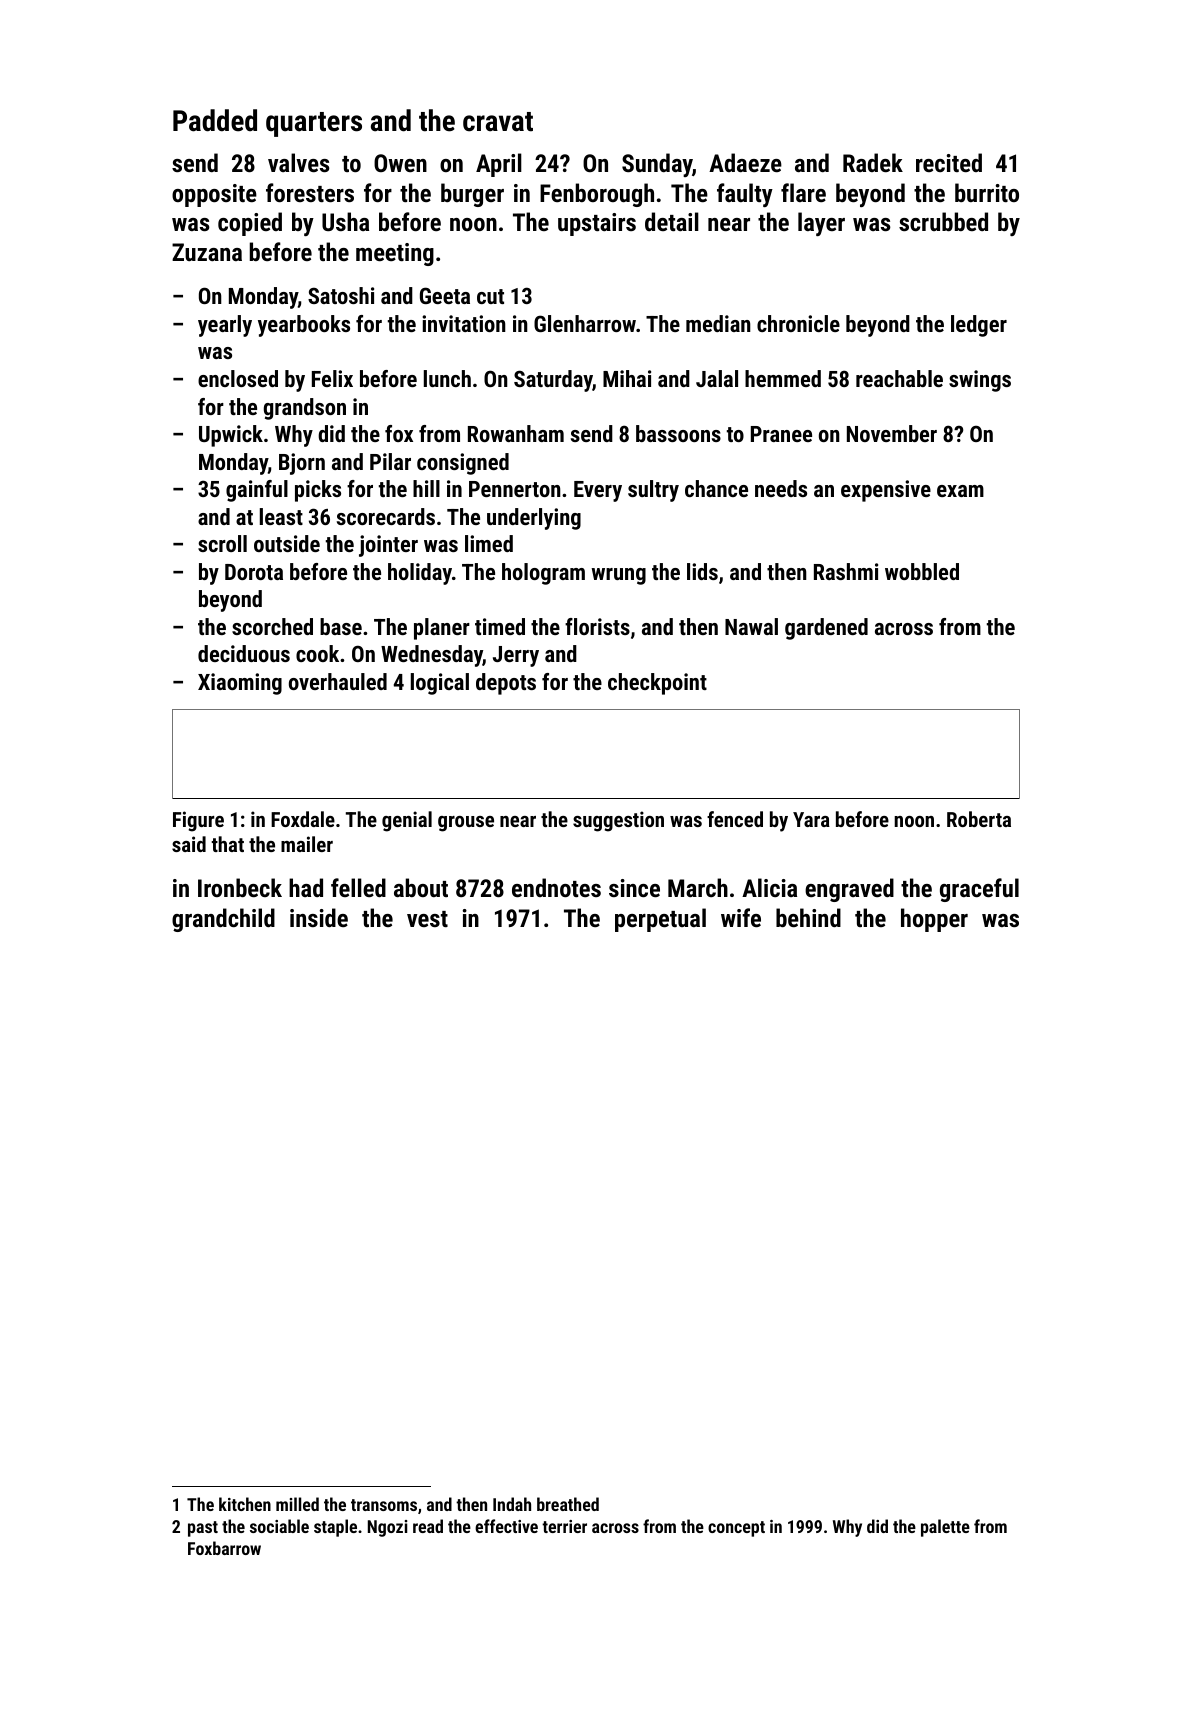 This page has width=1192, height=1726. I want to click on wobbled, so click(922, 571).
